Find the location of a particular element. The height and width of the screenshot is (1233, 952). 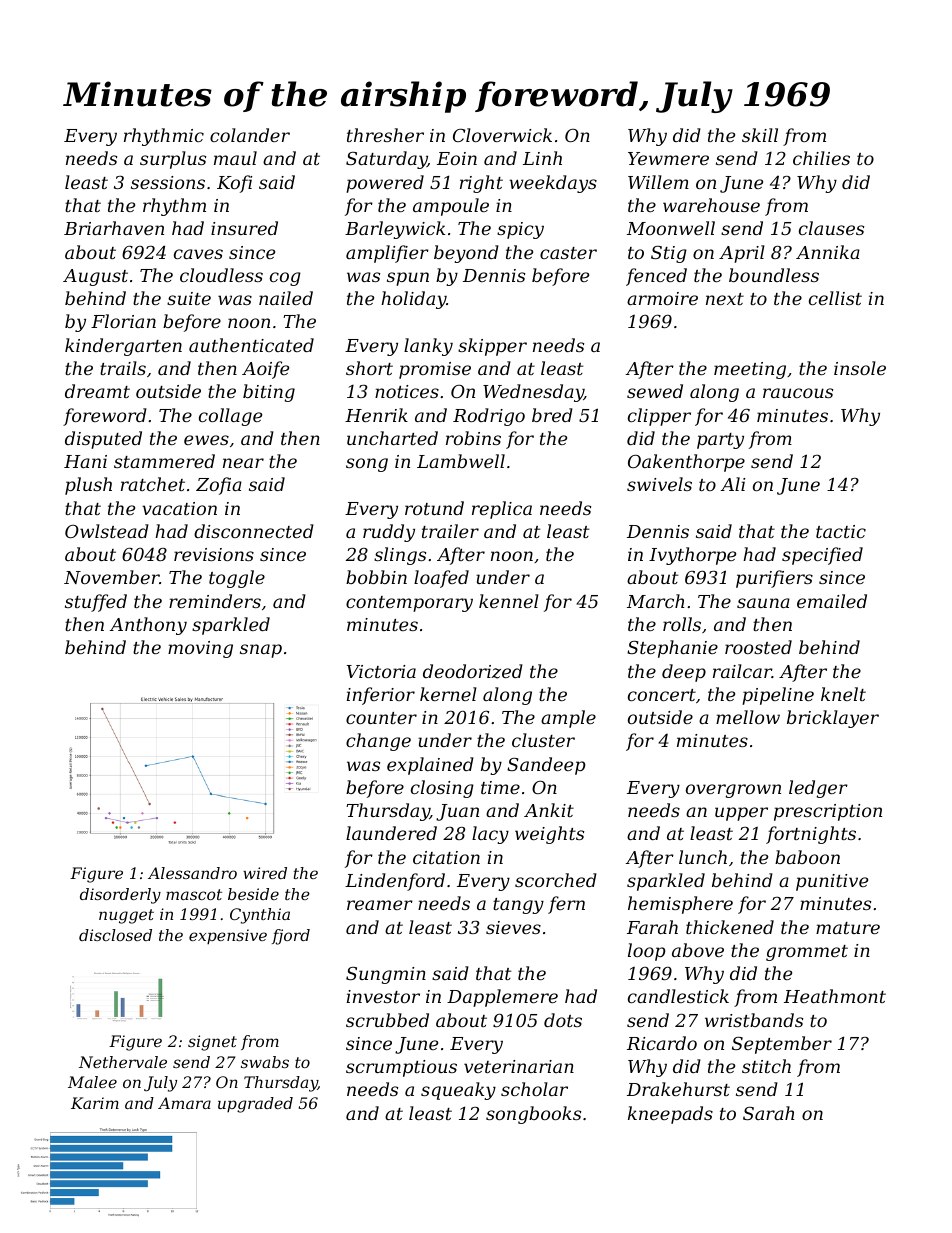

kennel is located at coordinates (509, 601).
